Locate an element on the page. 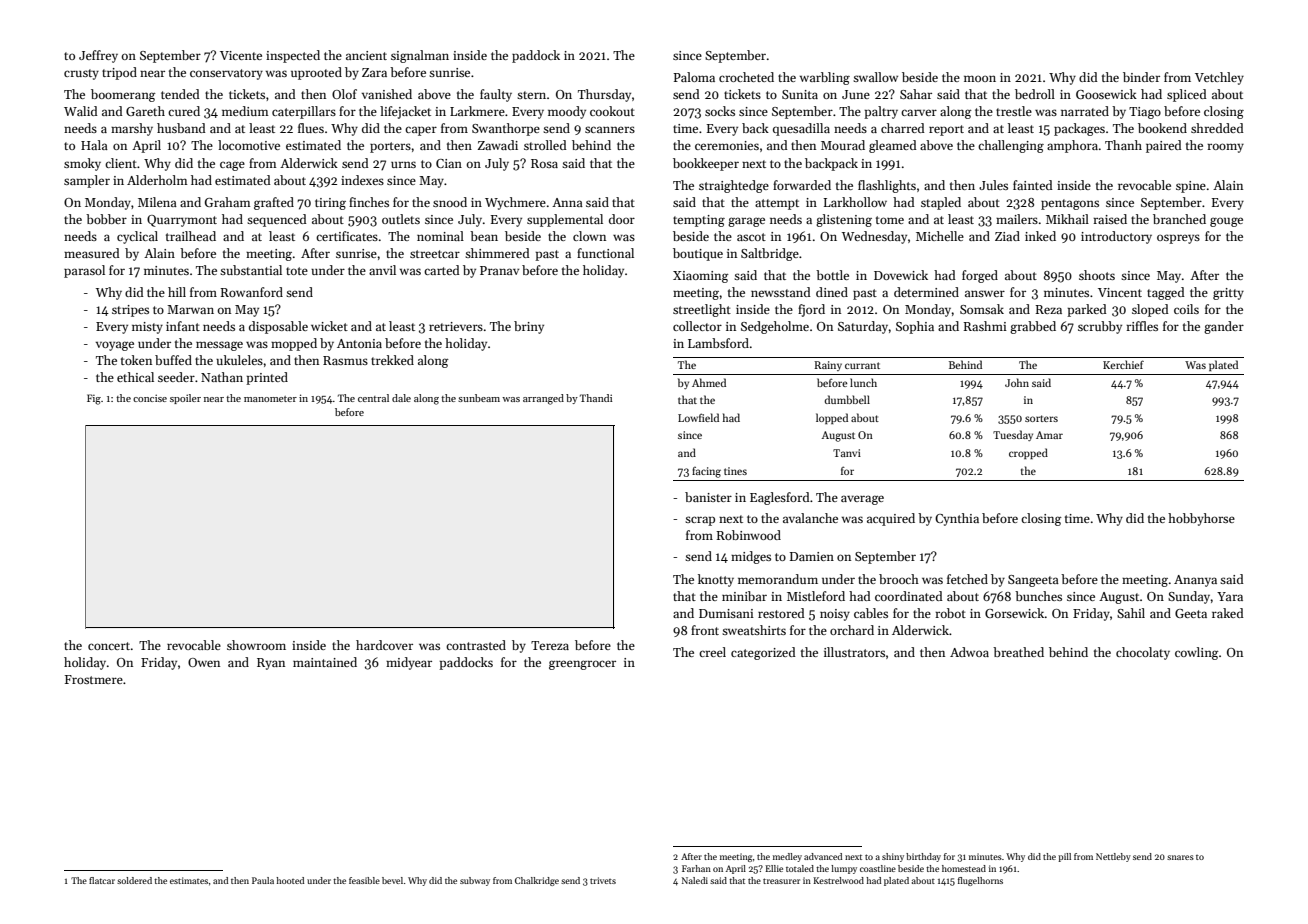 The width and height of the image is (1308, 924). flatcar is located at coordinates (102, 880).
